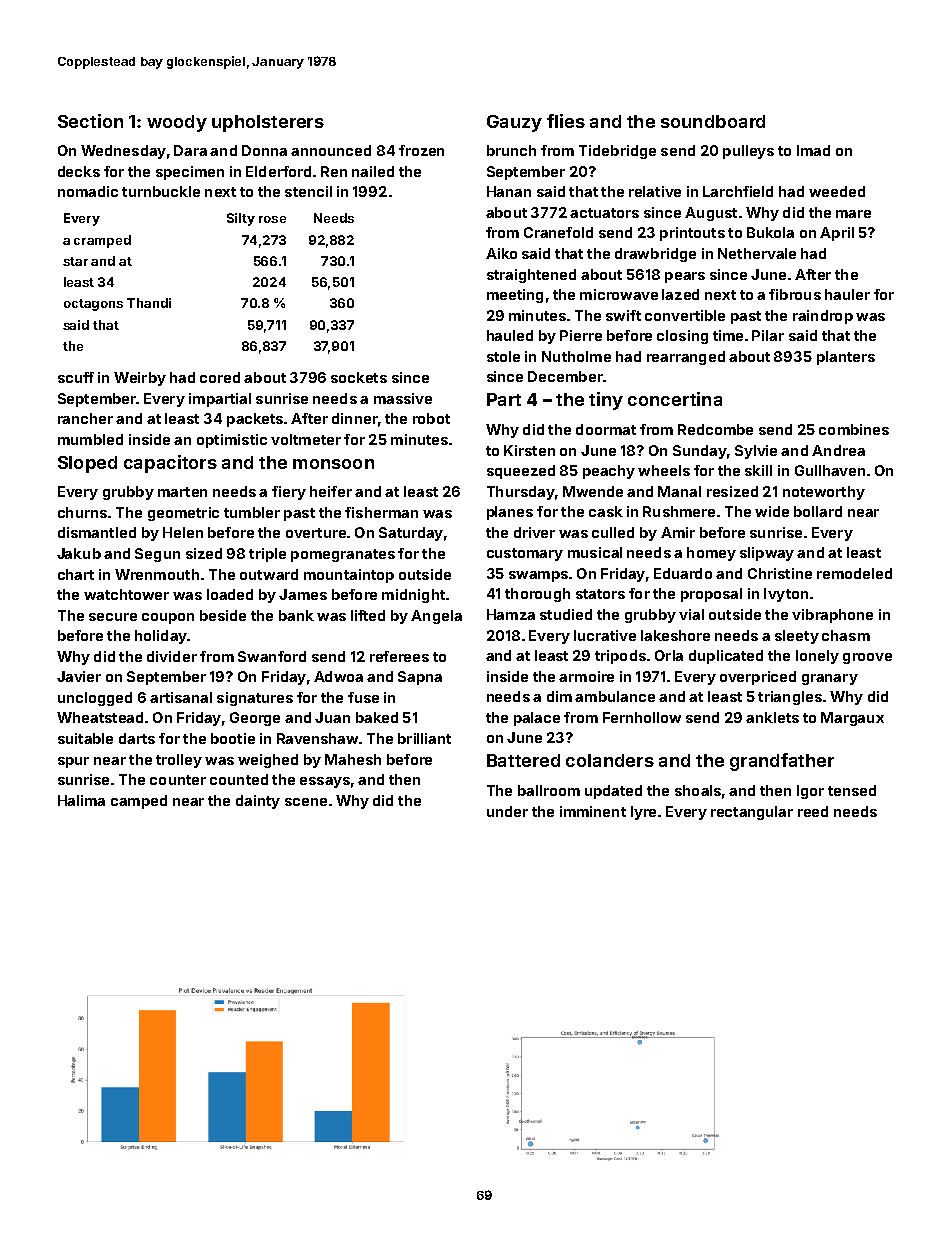 The image size is (952, 1233). What do you see at coordinates (507, 811) in the screenshot?
I see `under` at bounding box center [507, 811].
